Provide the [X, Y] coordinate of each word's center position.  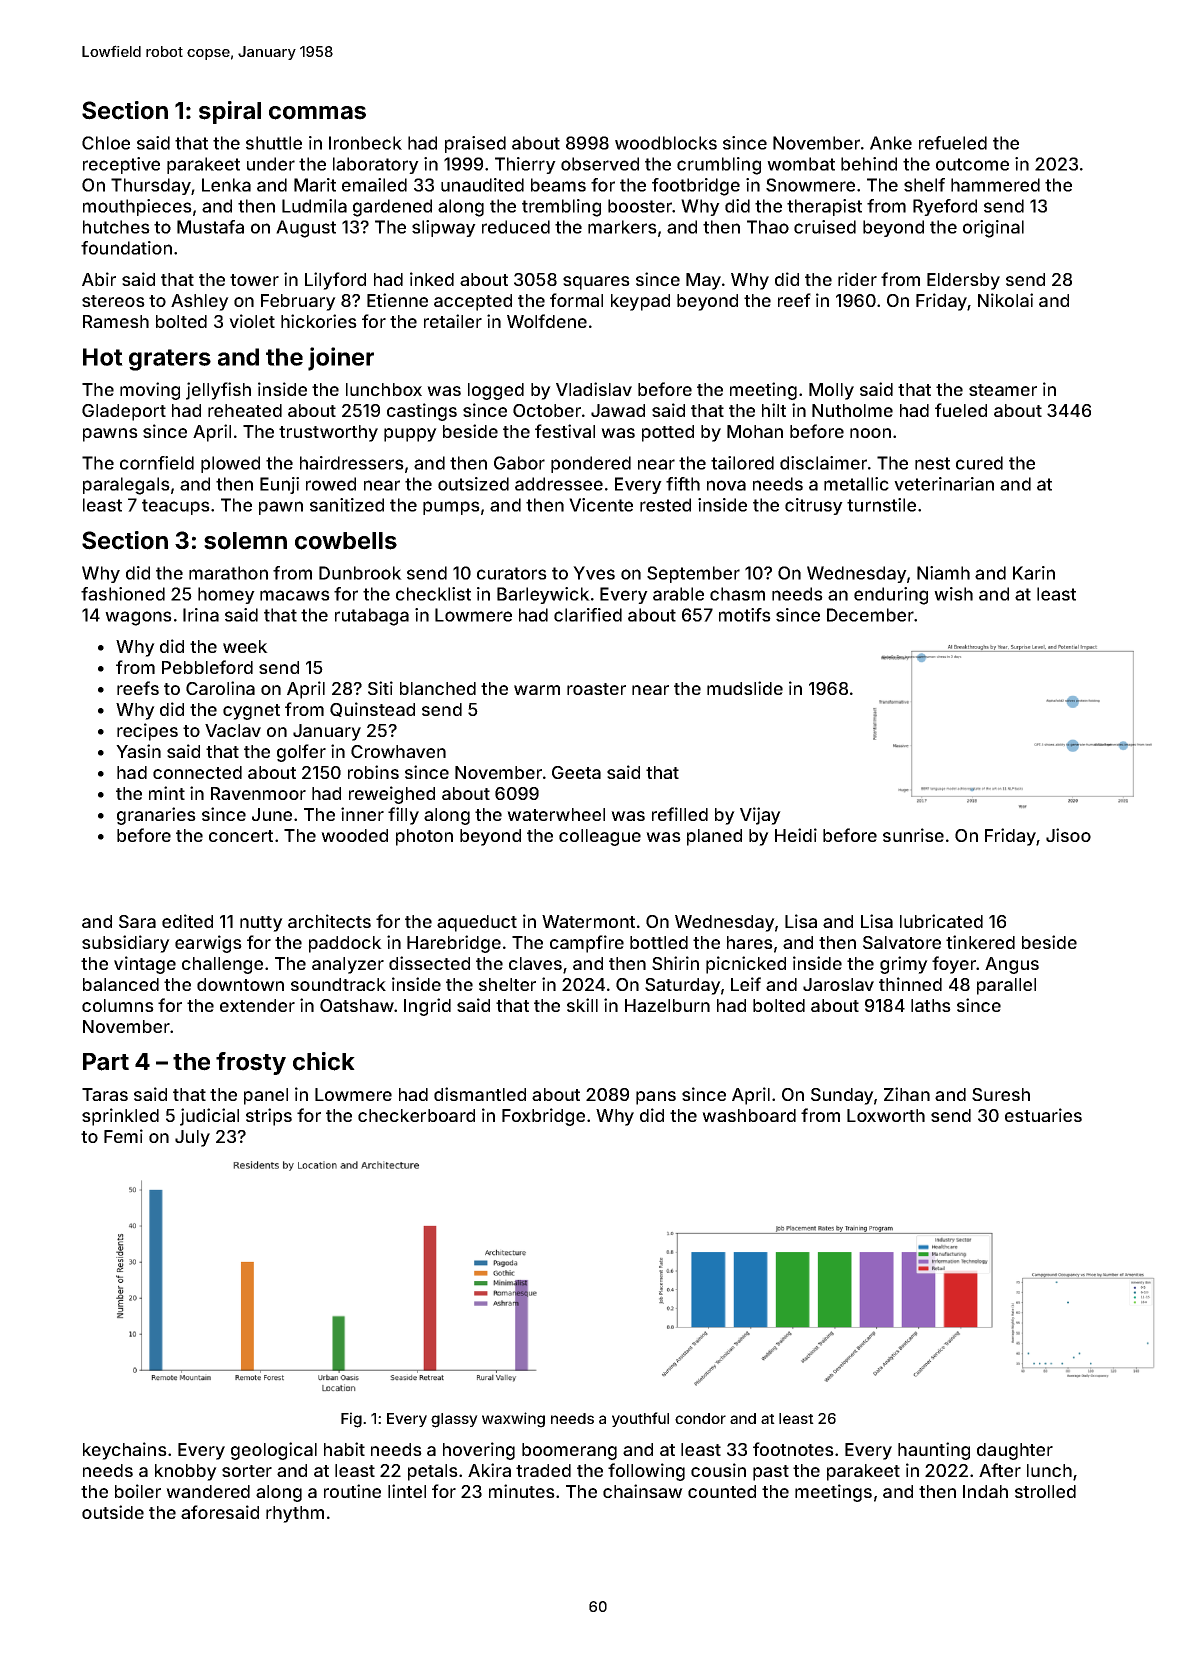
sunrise [913, 835]
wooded [354, 835]
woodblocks [666, 143]
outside [113, 1512]
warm [537, 690]
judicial [209, 1117]
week [245, 646]
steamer [1003, 390]
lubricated [941, 921]
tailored [742, 463]
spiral [230, 112]
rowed [331, 484]
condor [700, 1418]
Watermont [588, 921]
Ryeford [945, 207]
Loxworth [886, 1115]
